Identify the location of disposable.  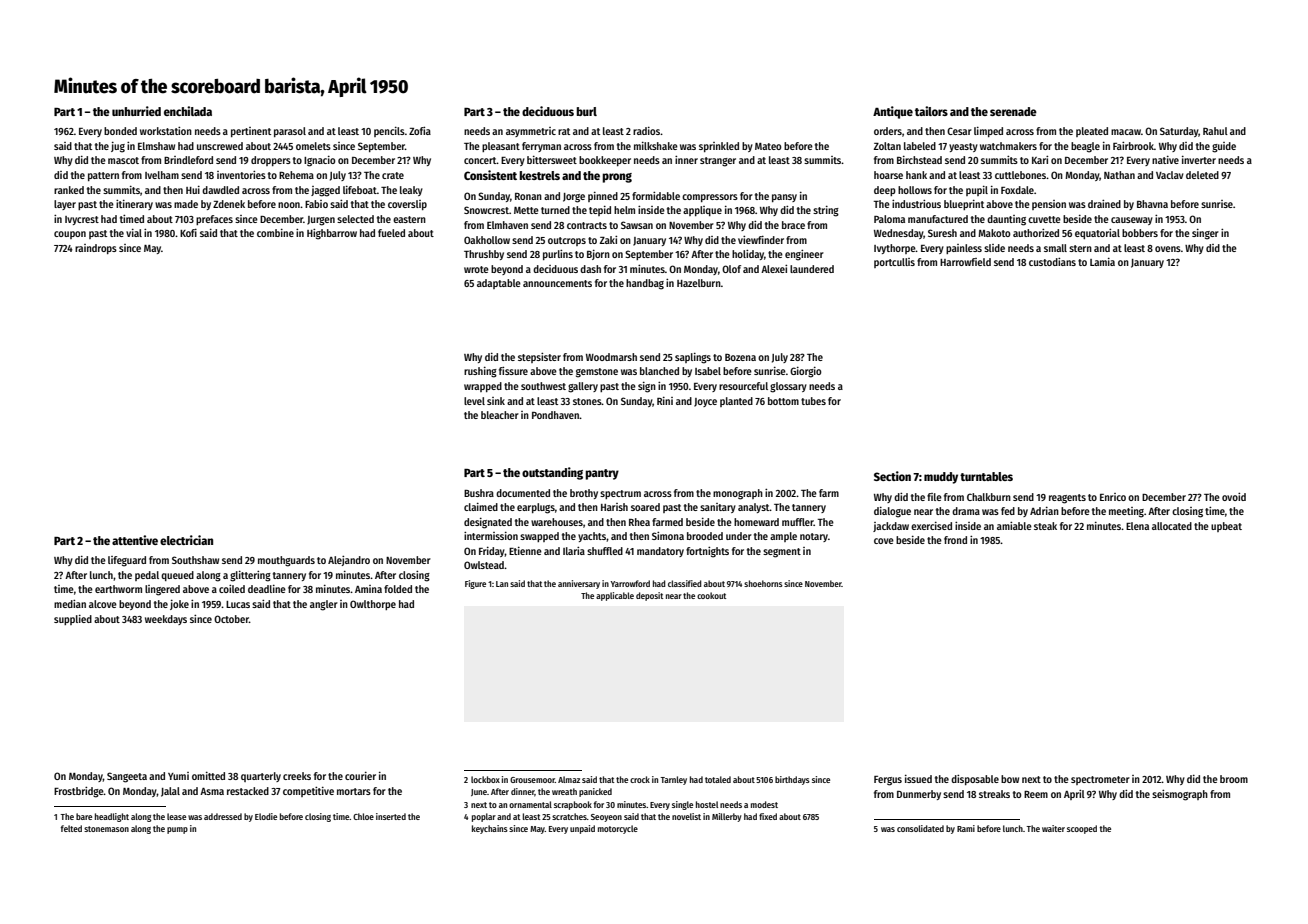
(975, 780).
